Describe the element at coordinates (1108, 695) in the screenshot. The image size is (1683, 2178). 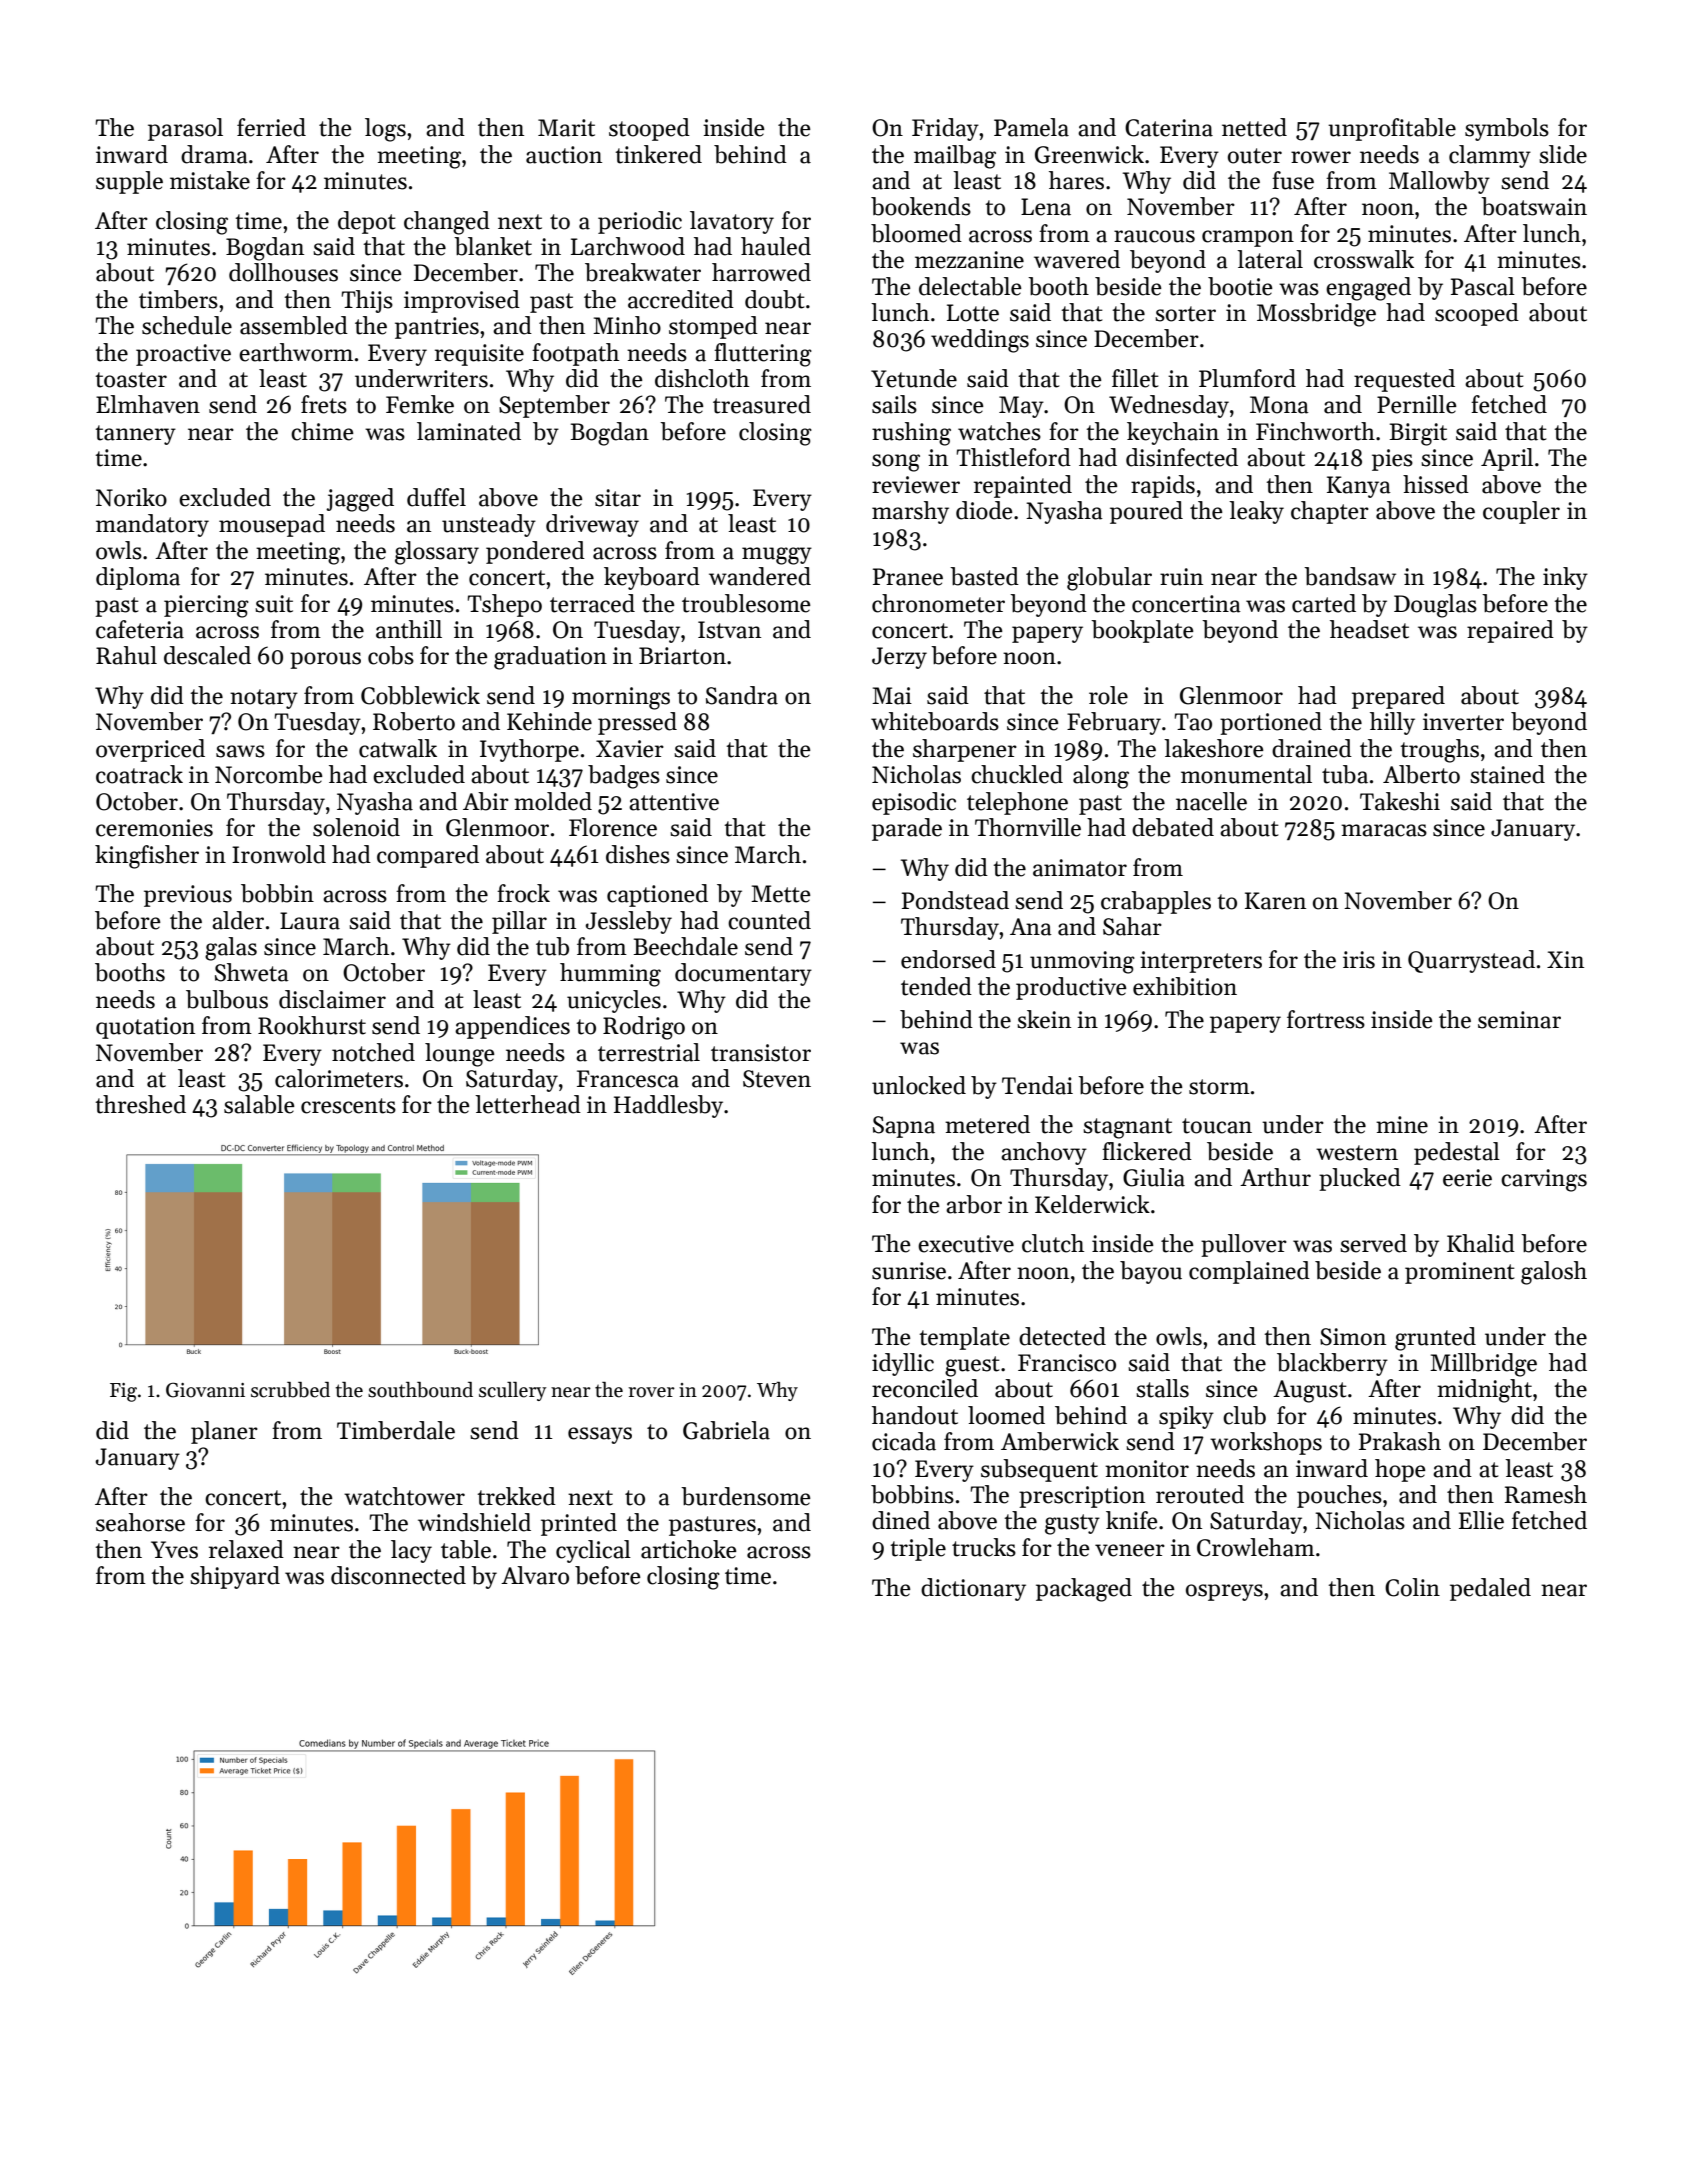
I see `role` at that location.
